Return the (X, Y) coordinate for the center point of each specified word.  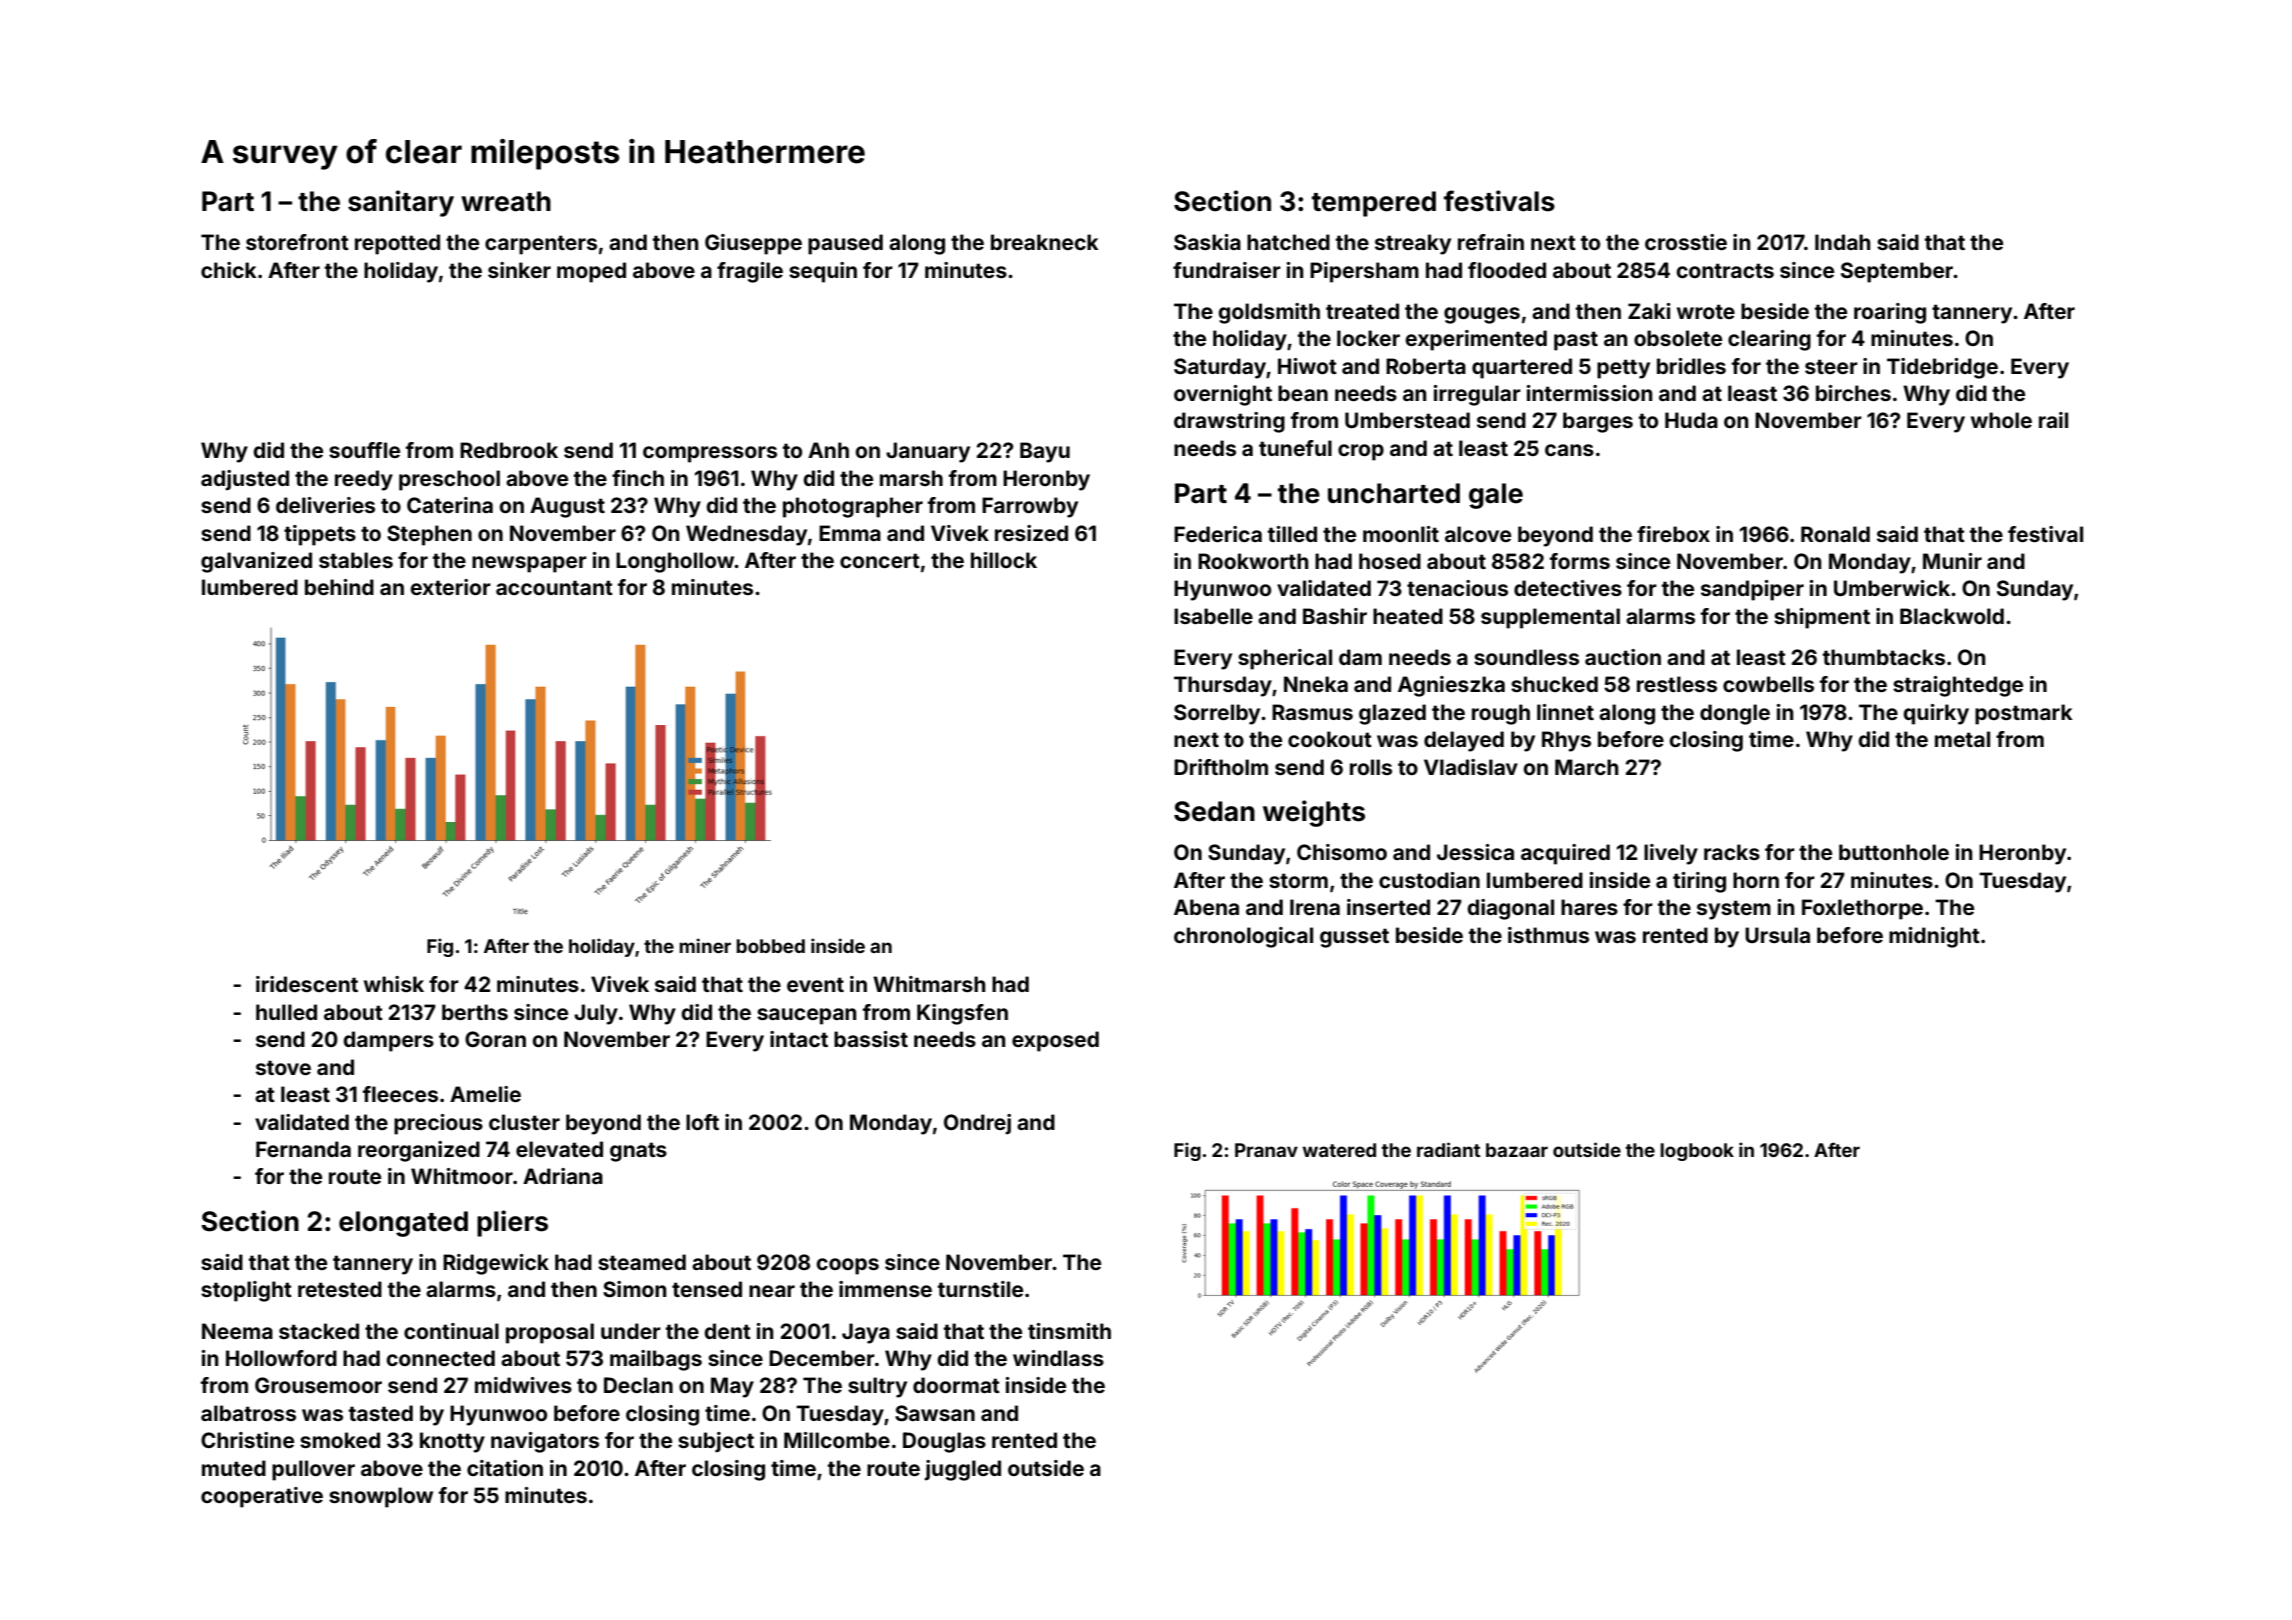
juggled (962, 1470)
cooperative (262, 1497)
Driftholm (1221, 767)
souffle (364, 450)
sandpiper (1752, 590)
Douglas (944, 1442)
